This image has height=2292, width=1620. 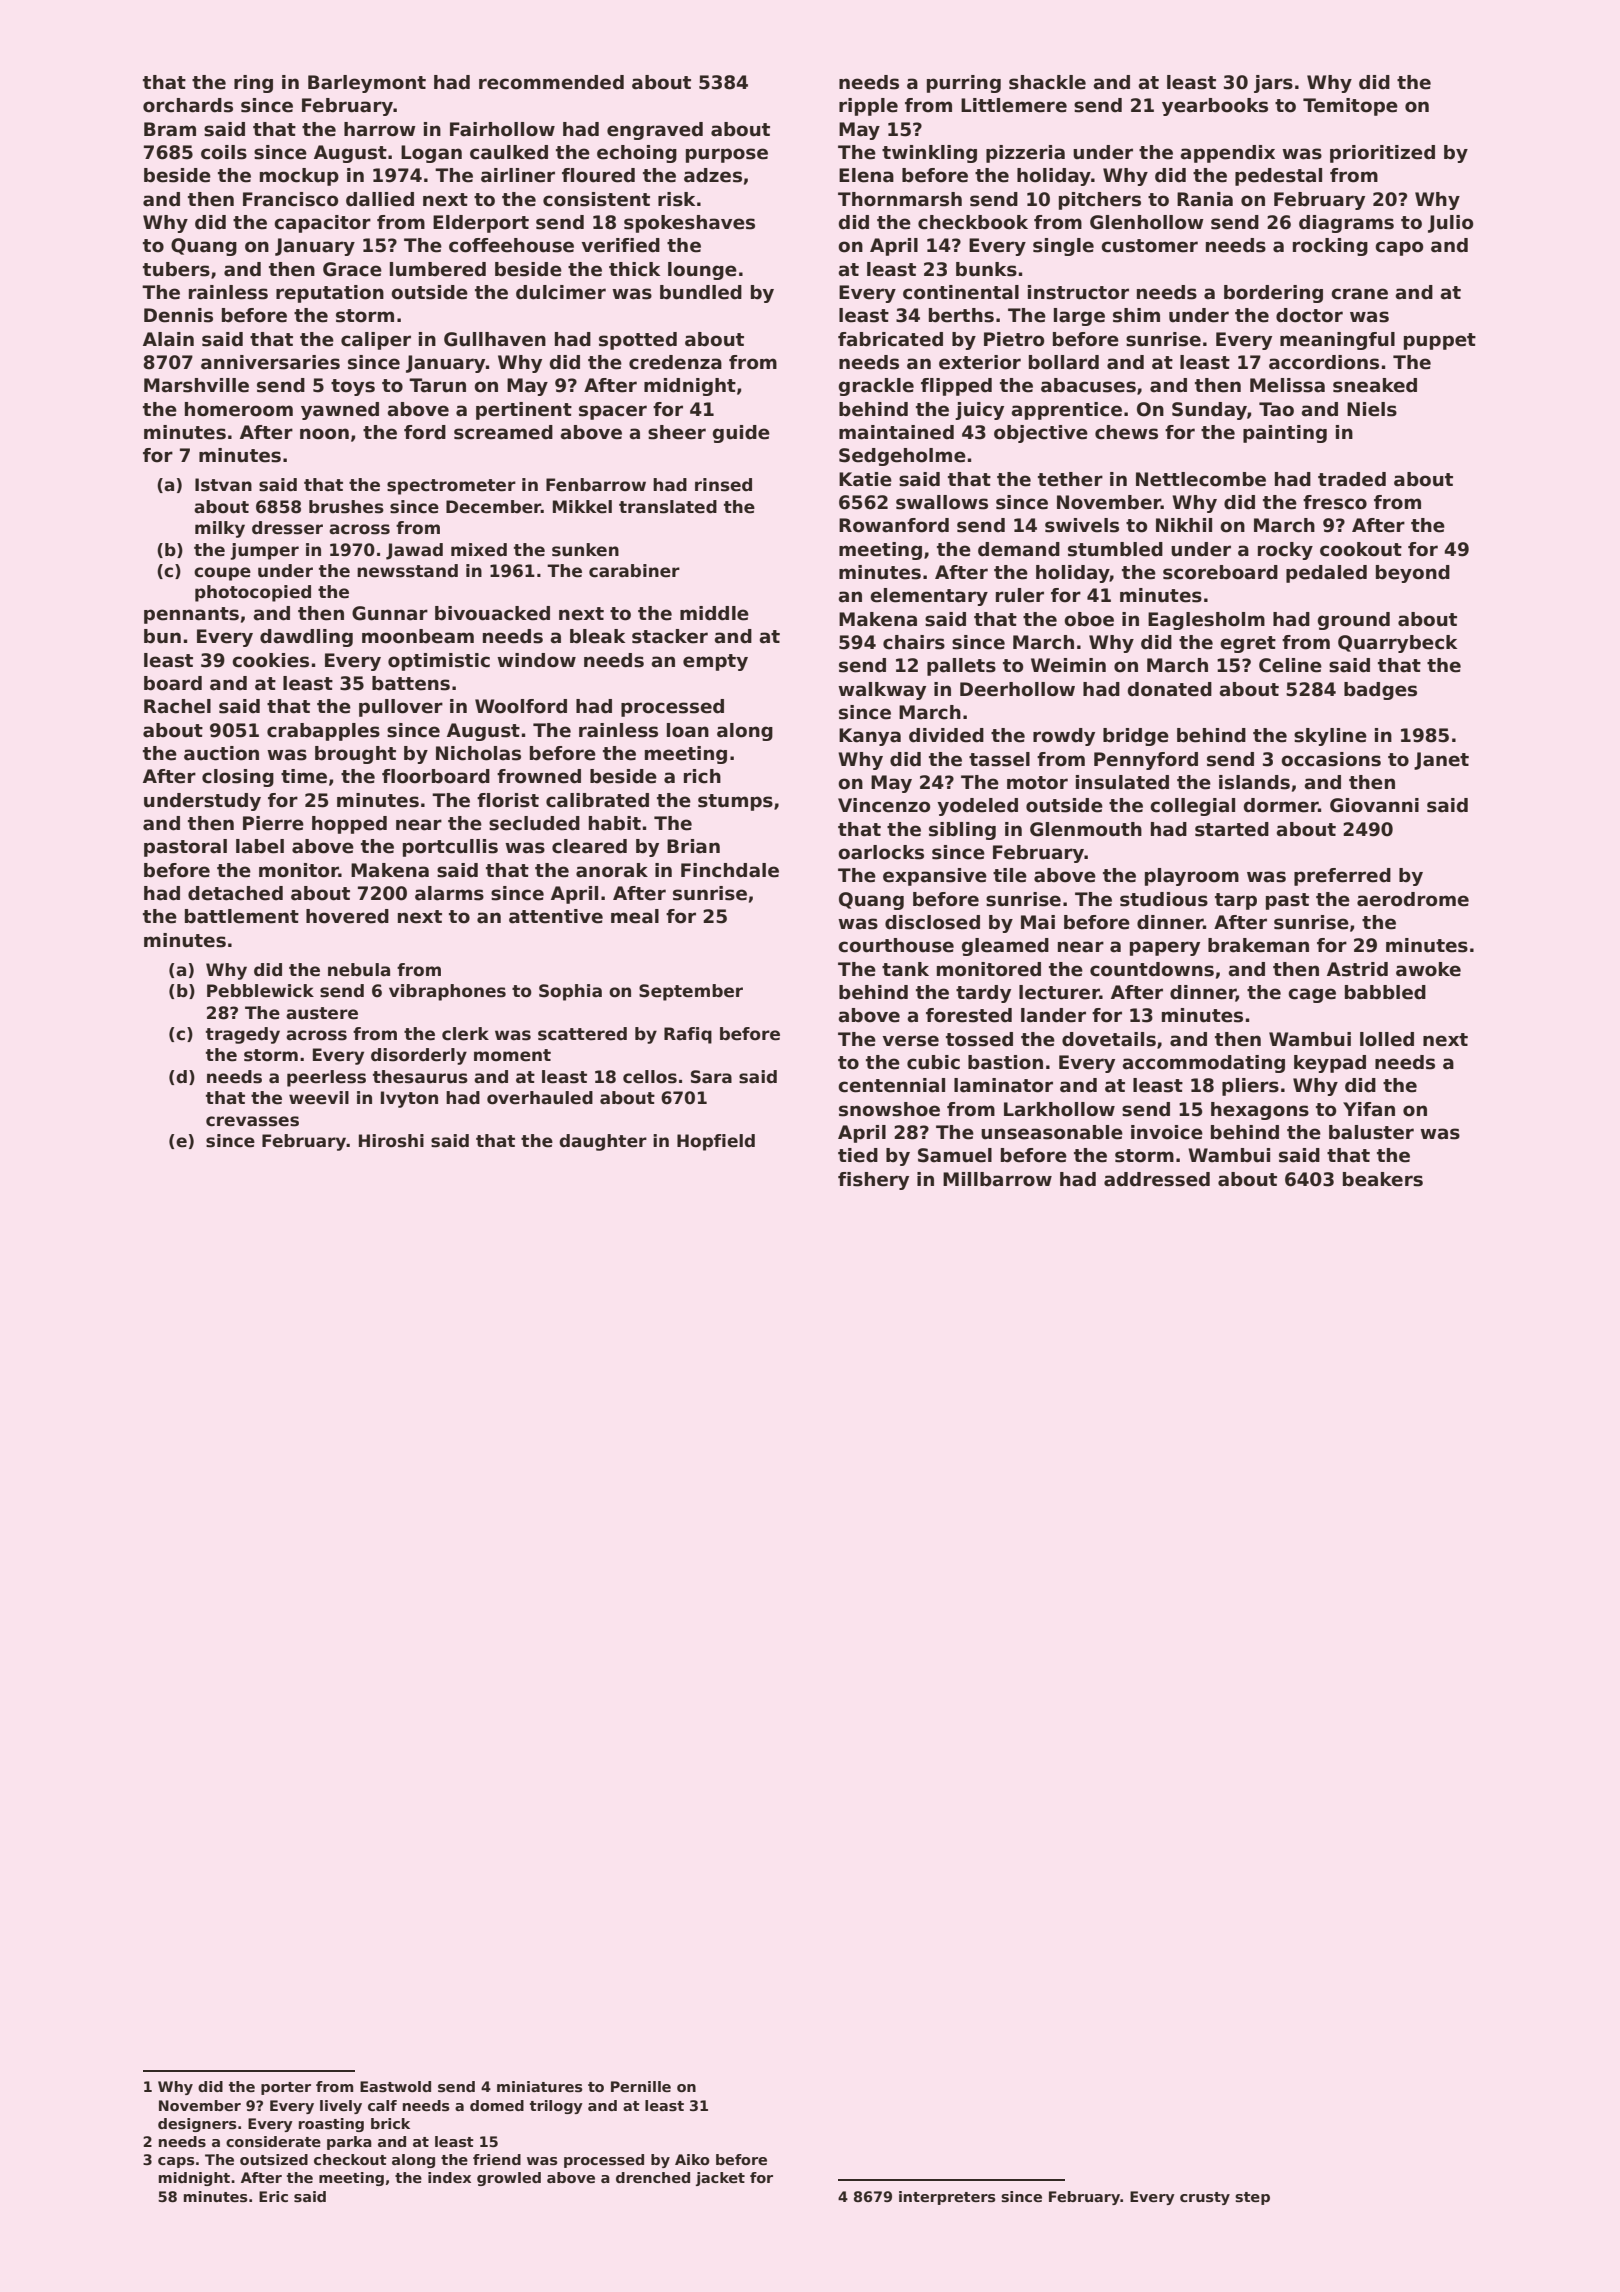 I want to click on puppet, so click(x=1440, y=341).
